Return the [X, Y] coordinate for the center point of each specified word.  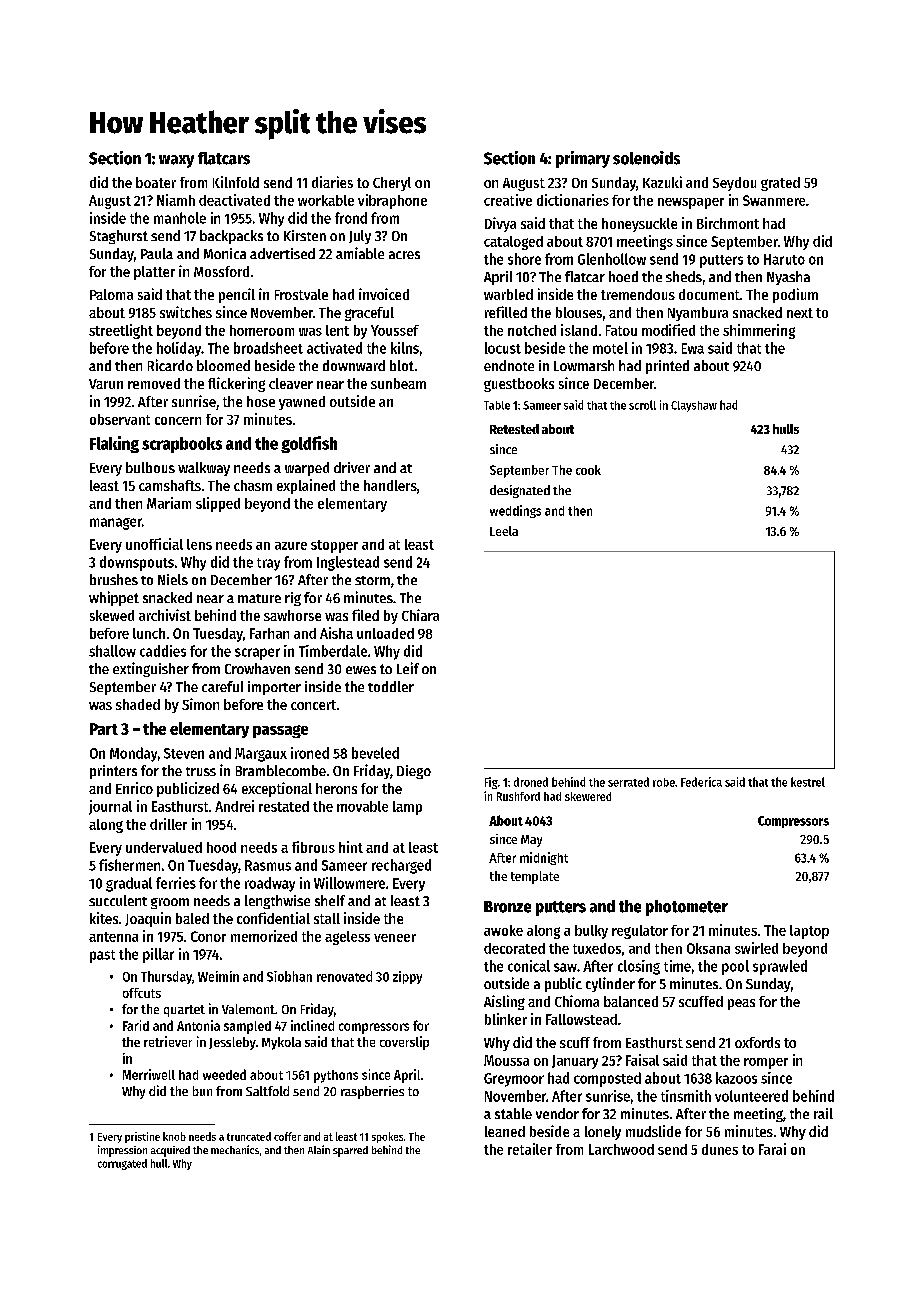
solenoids [646, 158]
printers [113, 772]
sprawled [780, 967]
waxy [176, 161]
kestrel [808, 782]
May [531, 841]
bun [202, 1091]
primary [583, 159]
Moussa [506, 1060]
